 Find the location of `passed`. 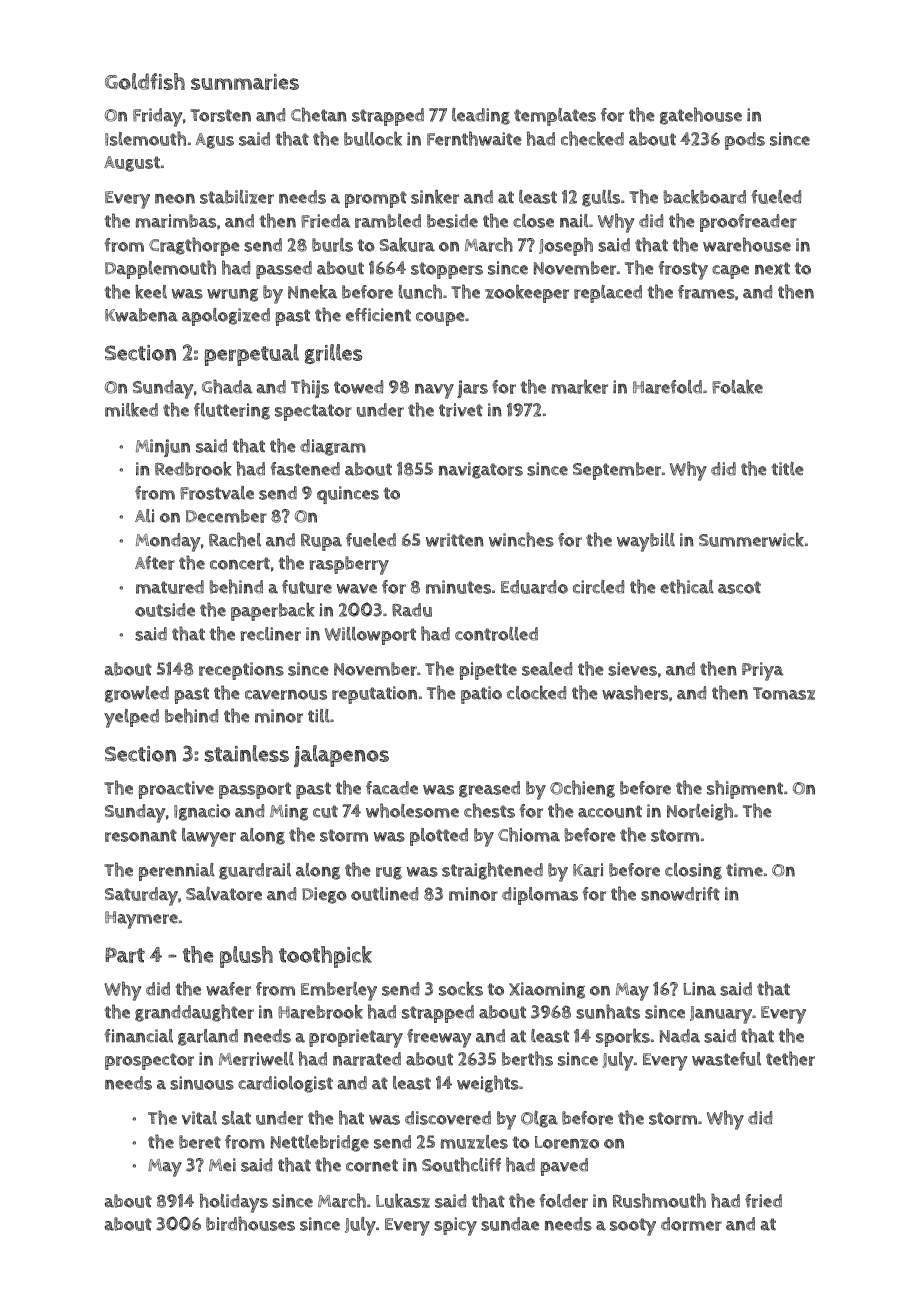

passed is located at coordinates (284, 270).
